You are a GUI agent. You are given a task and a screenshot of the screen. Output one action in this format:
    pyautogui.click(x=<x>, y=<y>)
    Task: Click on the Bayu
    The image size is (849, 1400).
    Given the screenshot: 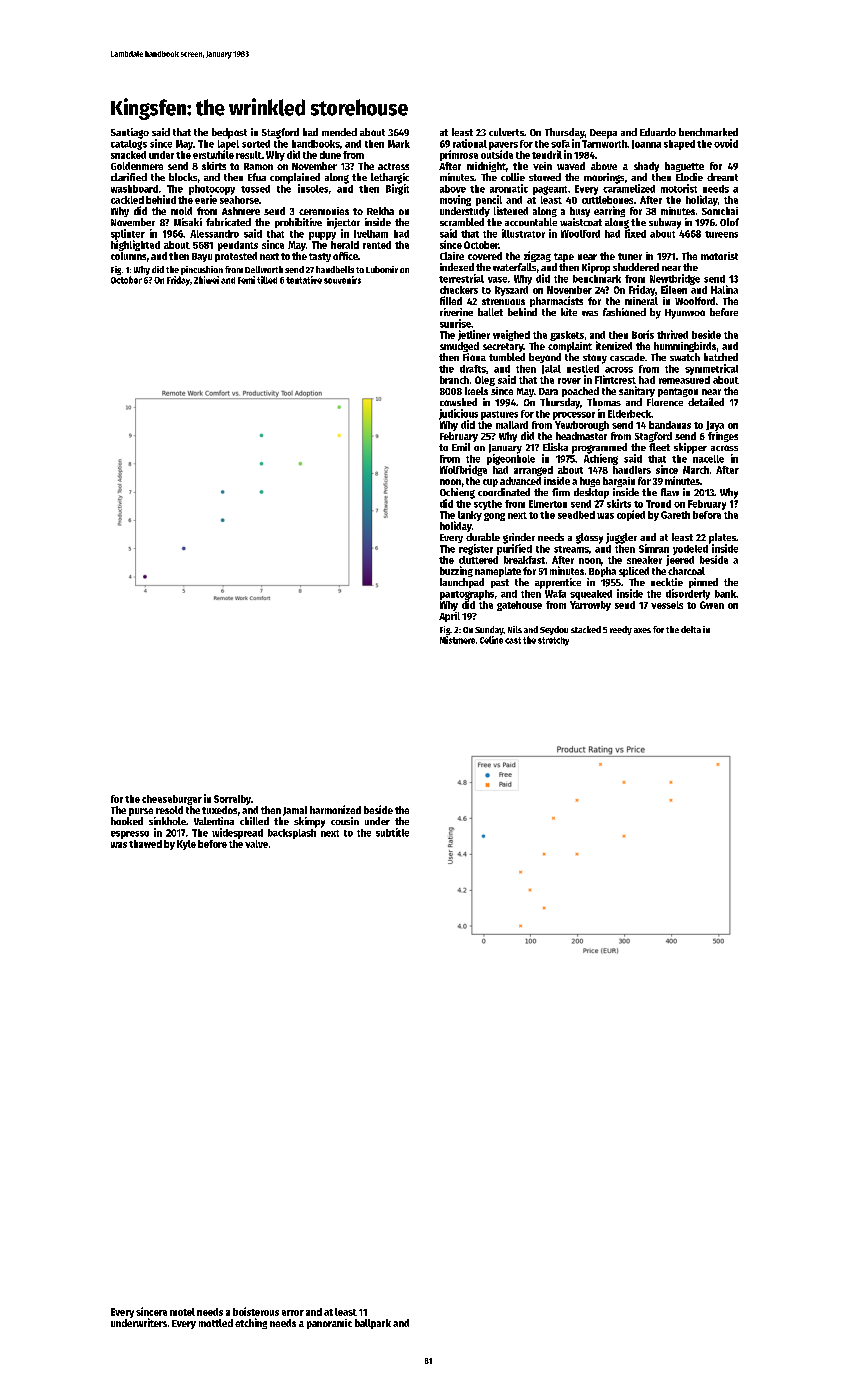 What is the action you would take?
    pyautogui.click(x=202, y=257)
